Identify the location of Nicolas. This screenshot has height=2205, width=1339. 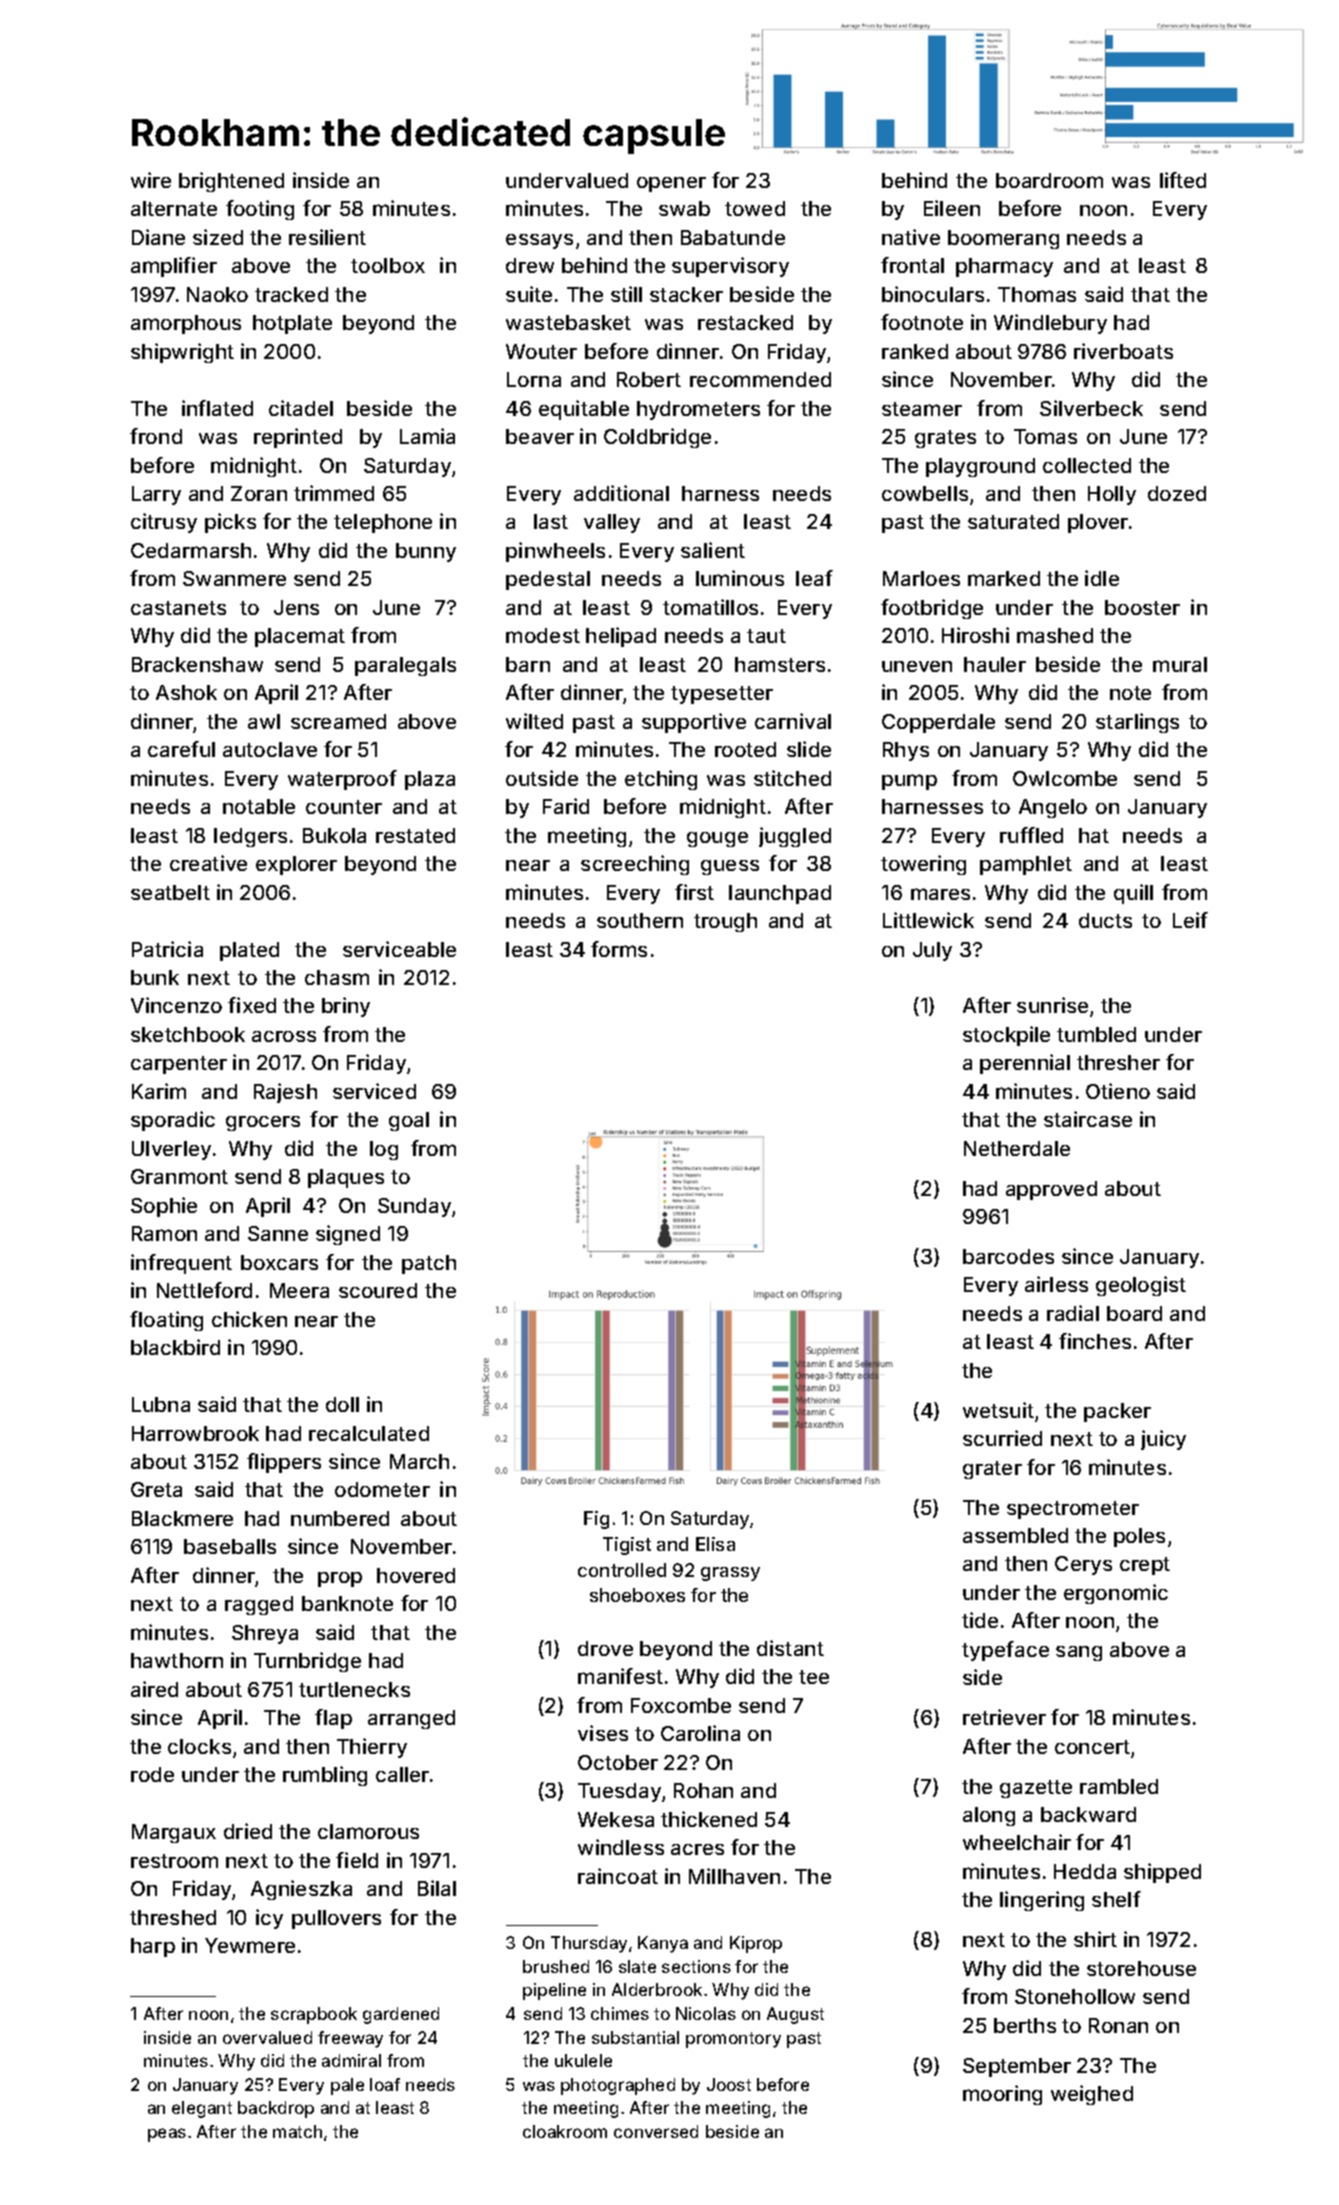
(706, 2013).
